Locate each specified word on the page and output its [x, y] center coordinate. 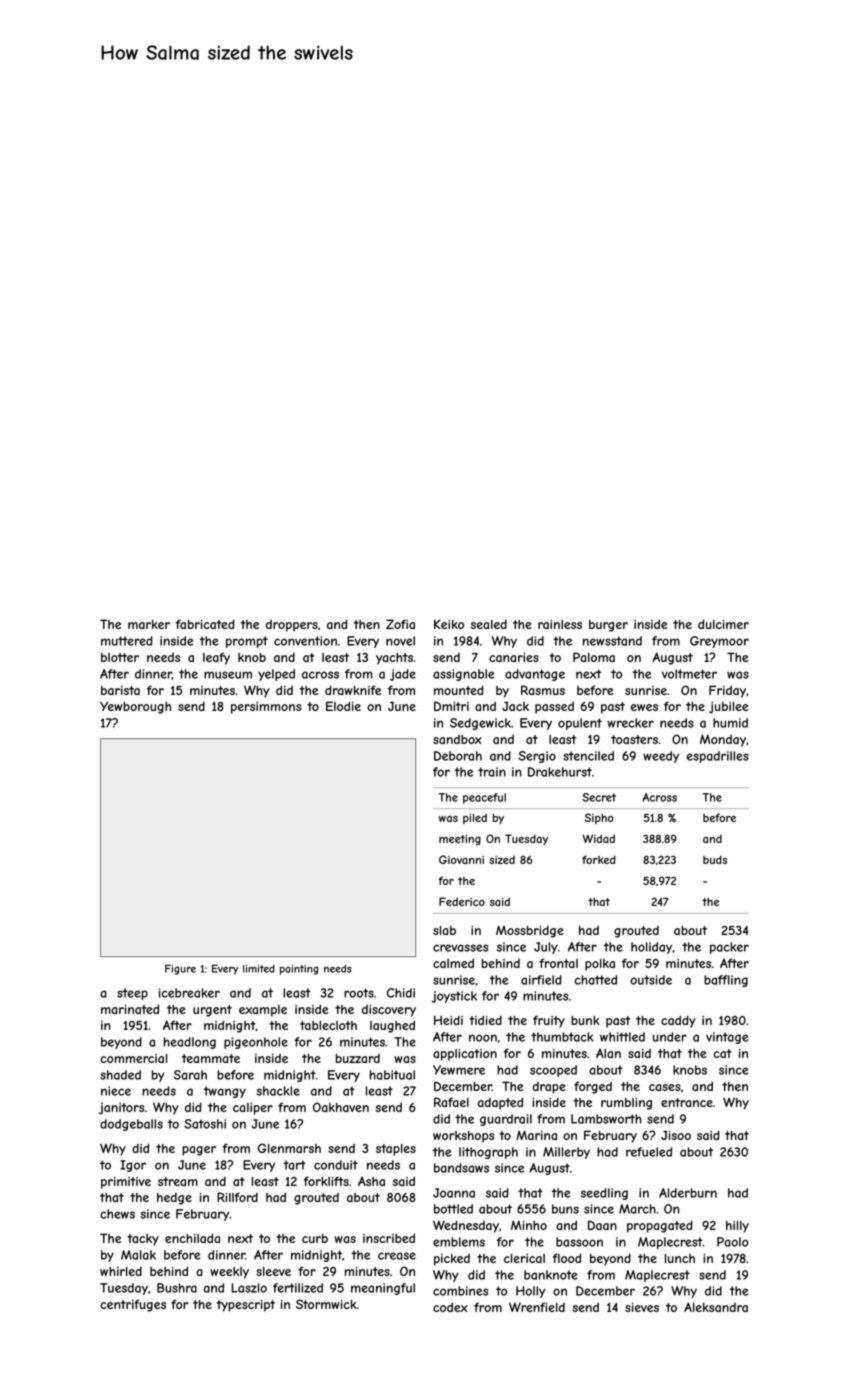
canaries [514, 657]
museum [228, 675]
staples [396, 1150]
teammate [211, 1058]
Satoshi [205, 1124]
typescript [246, 1306]
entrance [687, 1102]
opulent [580, 724]
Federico [462, 901]
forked [599, 859]
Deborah [458, 756]
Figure [180, 969]
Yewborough [135, 707]
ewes [644, 707]
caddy [678, 1021]
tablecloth [328, 1025]
